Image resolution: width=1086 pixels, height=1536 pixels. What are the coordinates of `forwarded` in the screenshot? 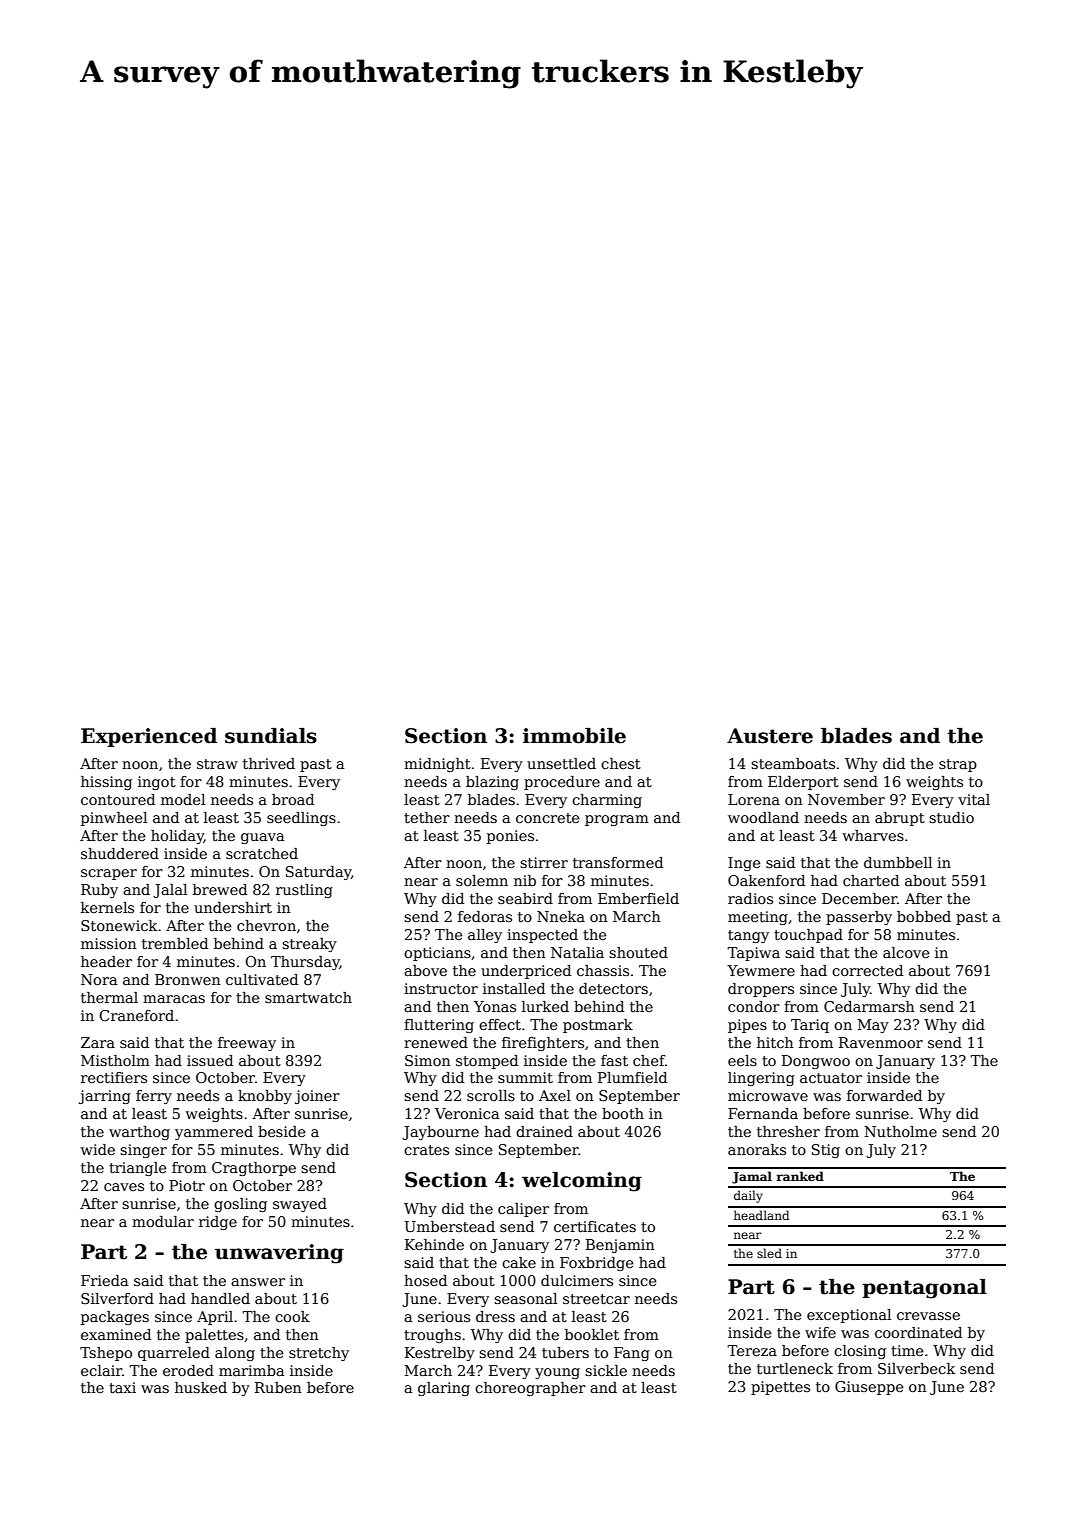 It's located at (884, 1095).
